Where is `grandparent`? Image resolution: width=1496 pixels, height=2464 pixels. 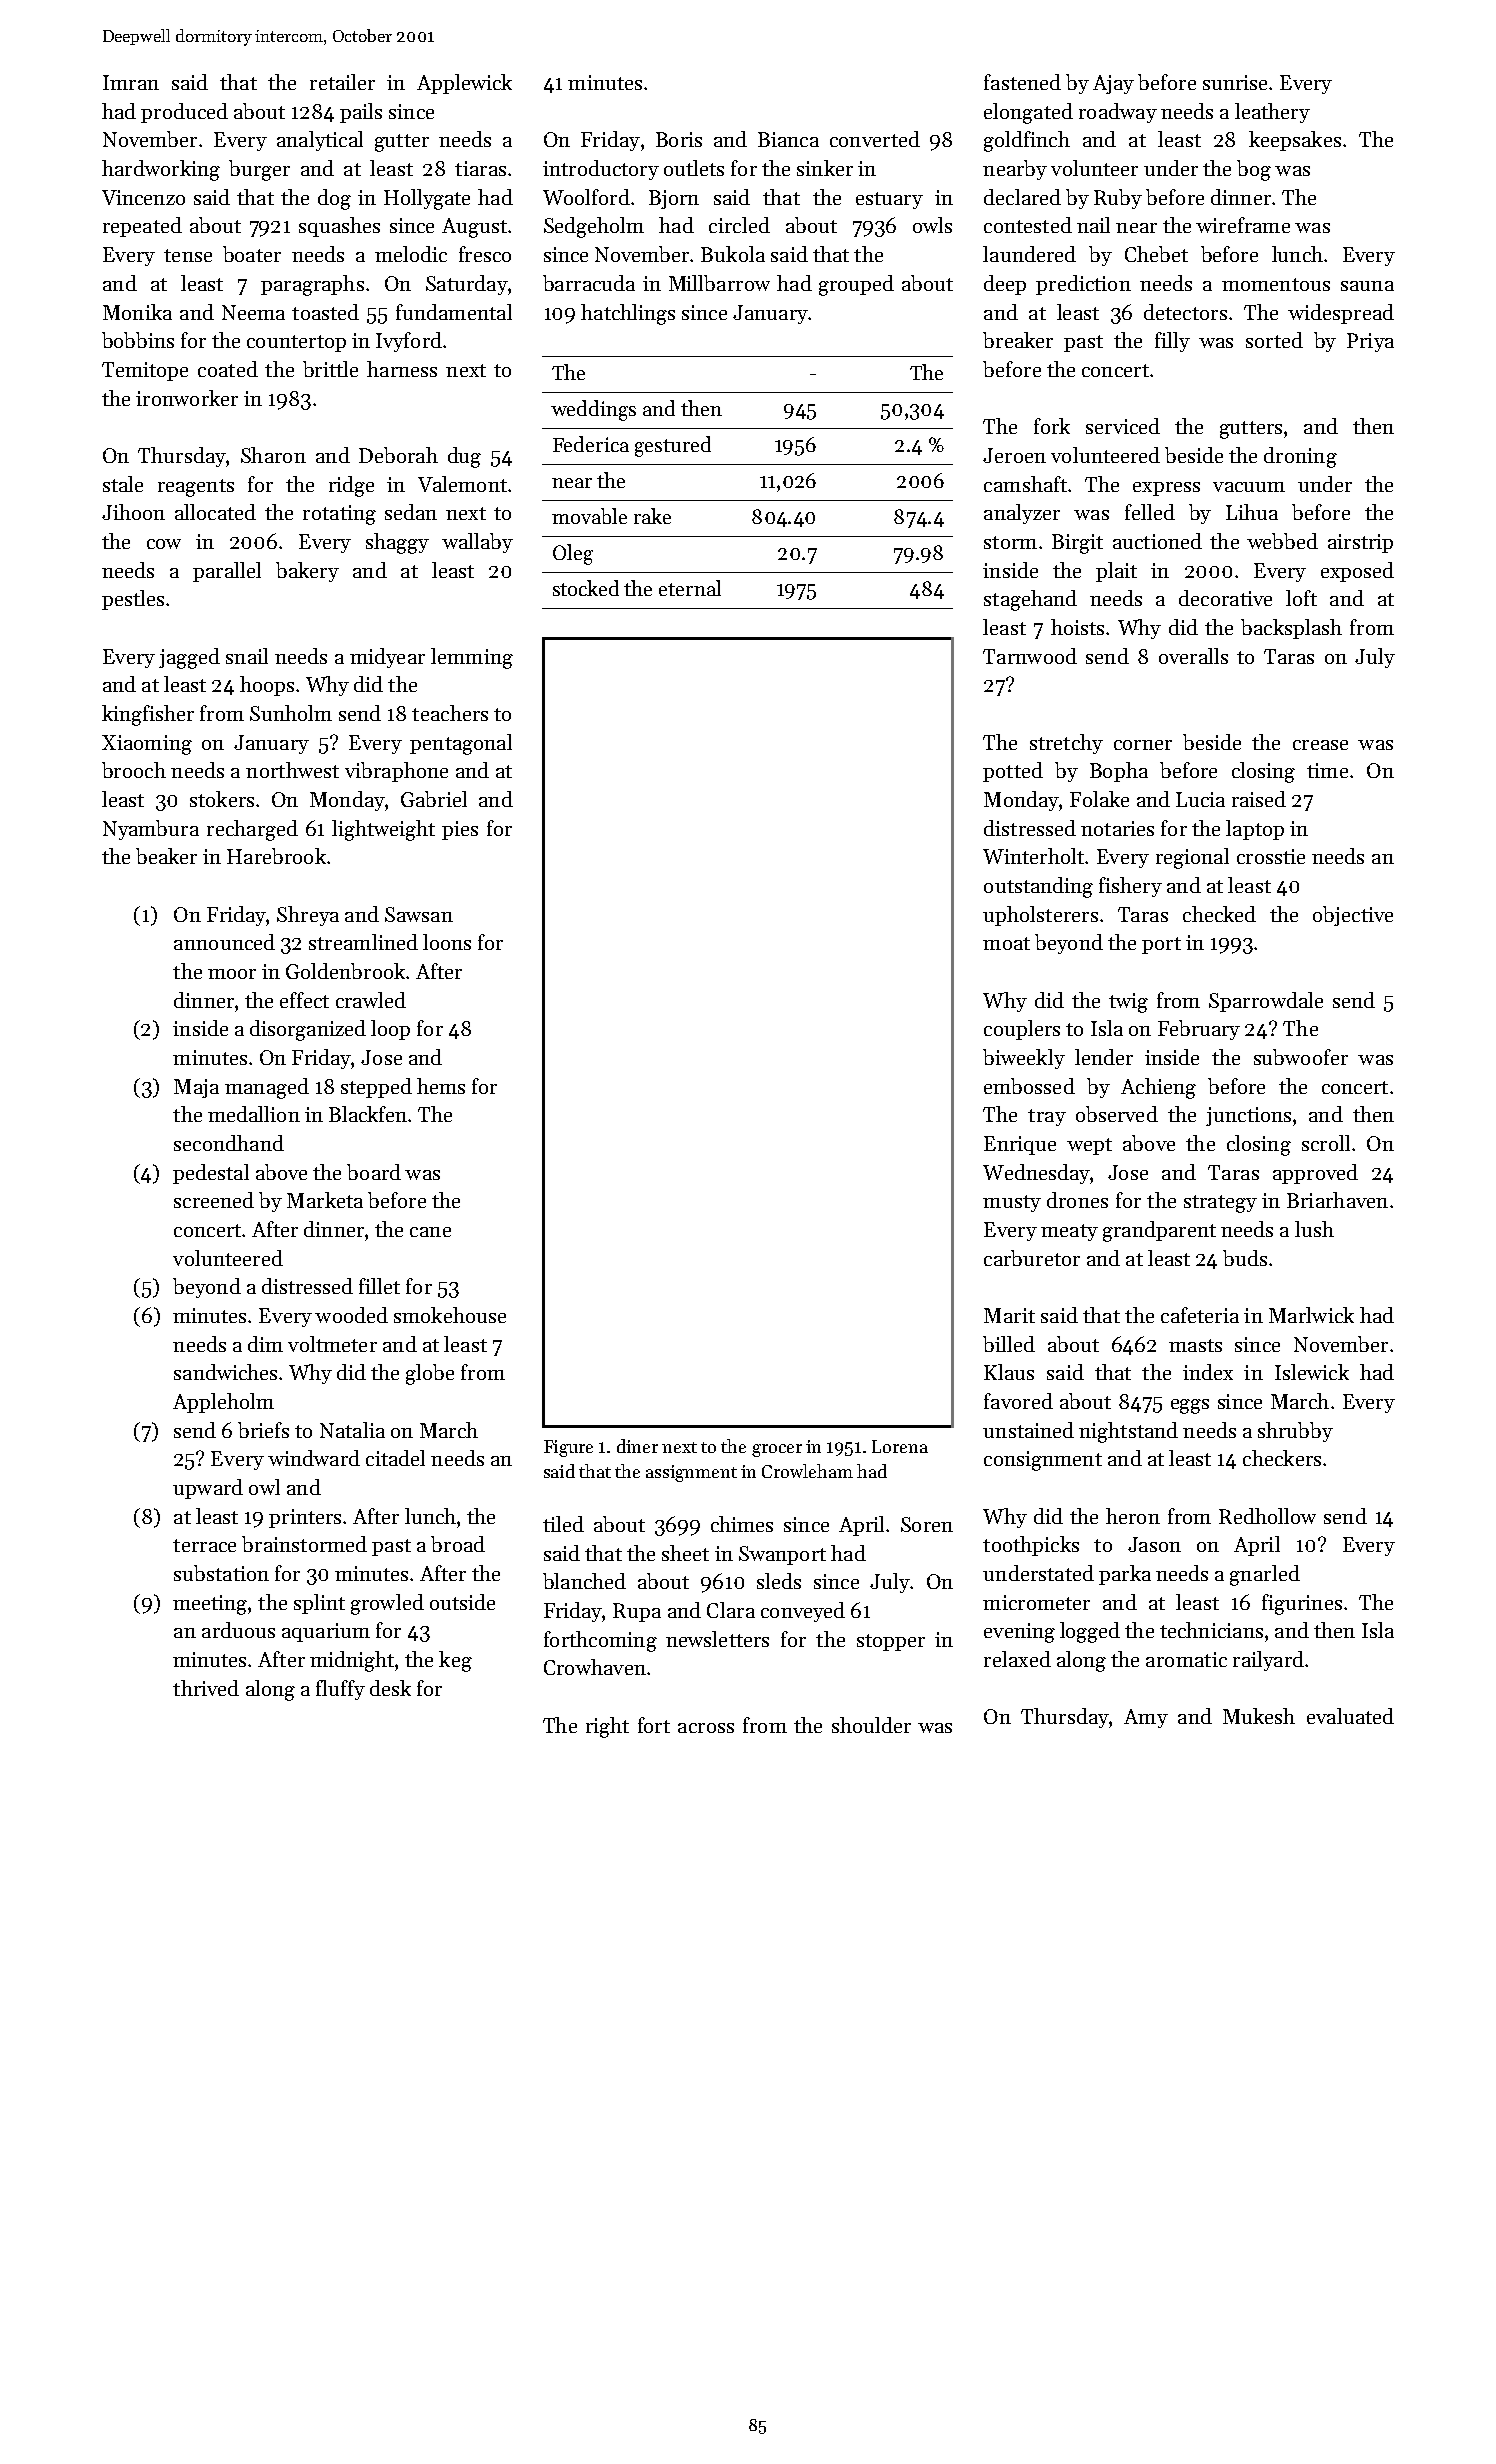
grandparent is located at coordinates (1159, 1231).
